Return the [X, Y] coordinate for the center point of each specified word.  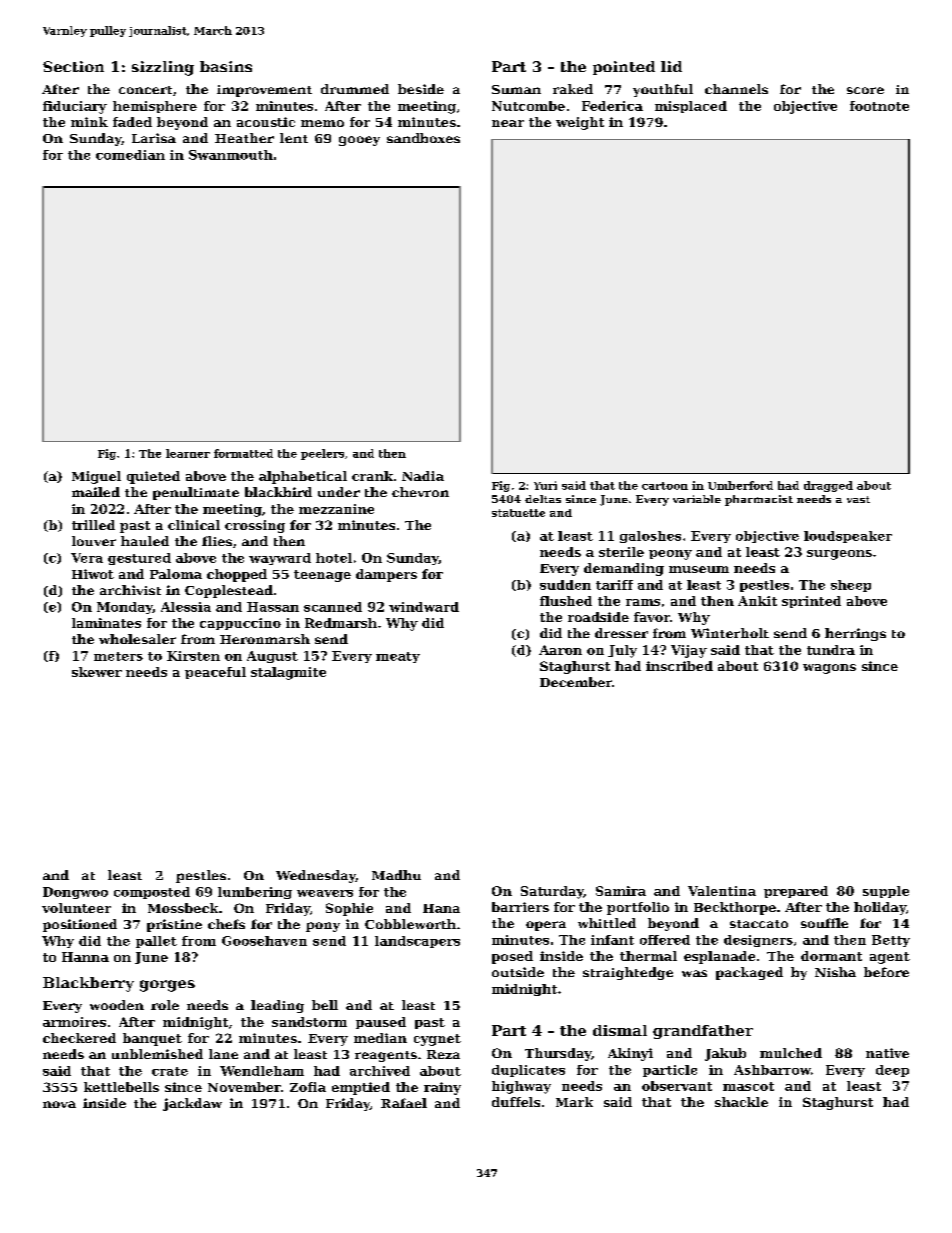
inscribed [679, 666]
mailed [96, 492]
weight [580, 123]
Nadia [423, 476]
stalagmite [288, 673]
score [865, 90]
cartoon [665, 486]
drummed [355, 89]
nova [59, 1104]
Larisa [154, 138]
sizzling [163, 68]
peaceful [215, 673]
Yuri [545, 485]
